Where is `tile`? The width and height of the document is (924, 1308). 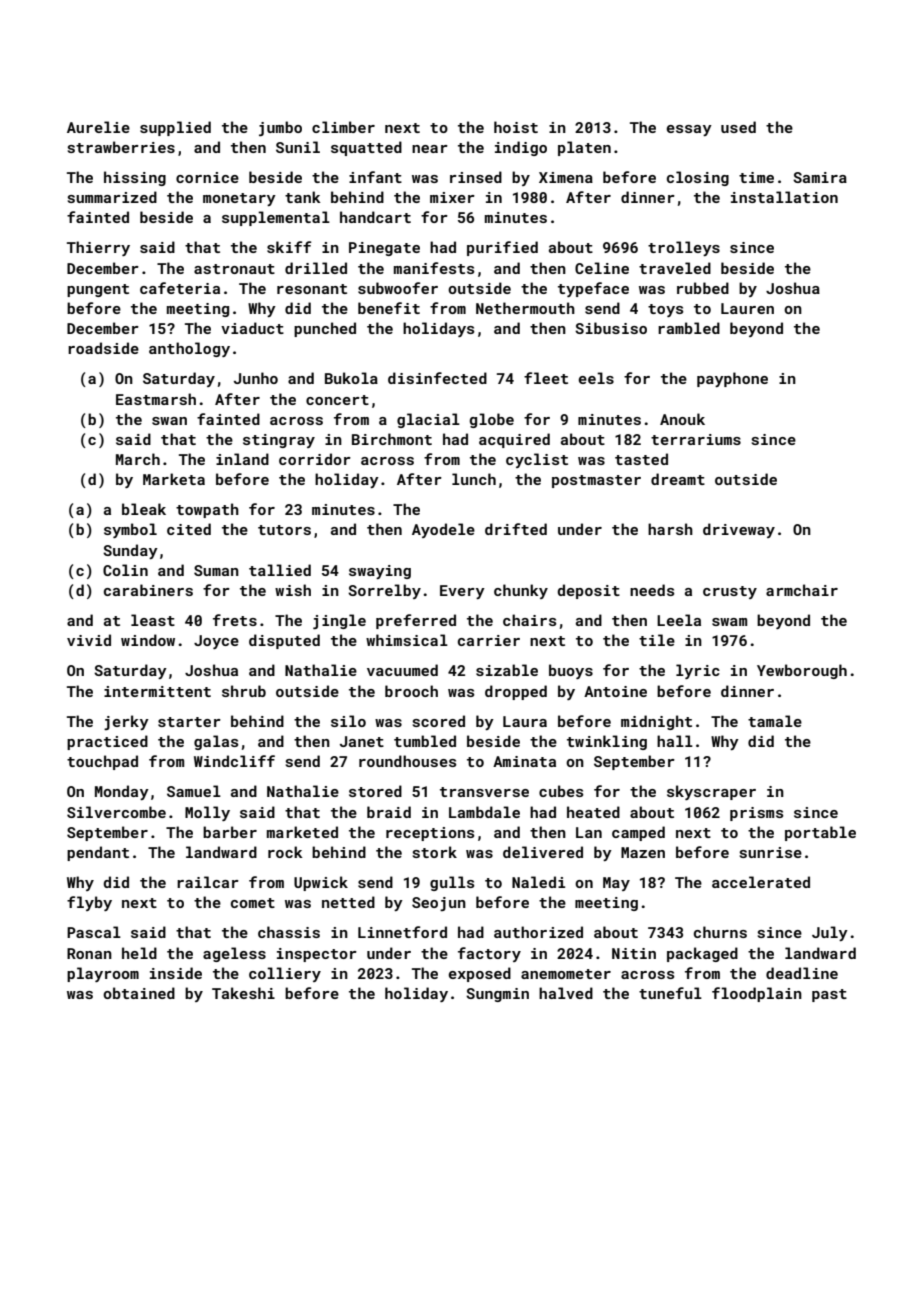 tile is located at coordinates (657, 640).
